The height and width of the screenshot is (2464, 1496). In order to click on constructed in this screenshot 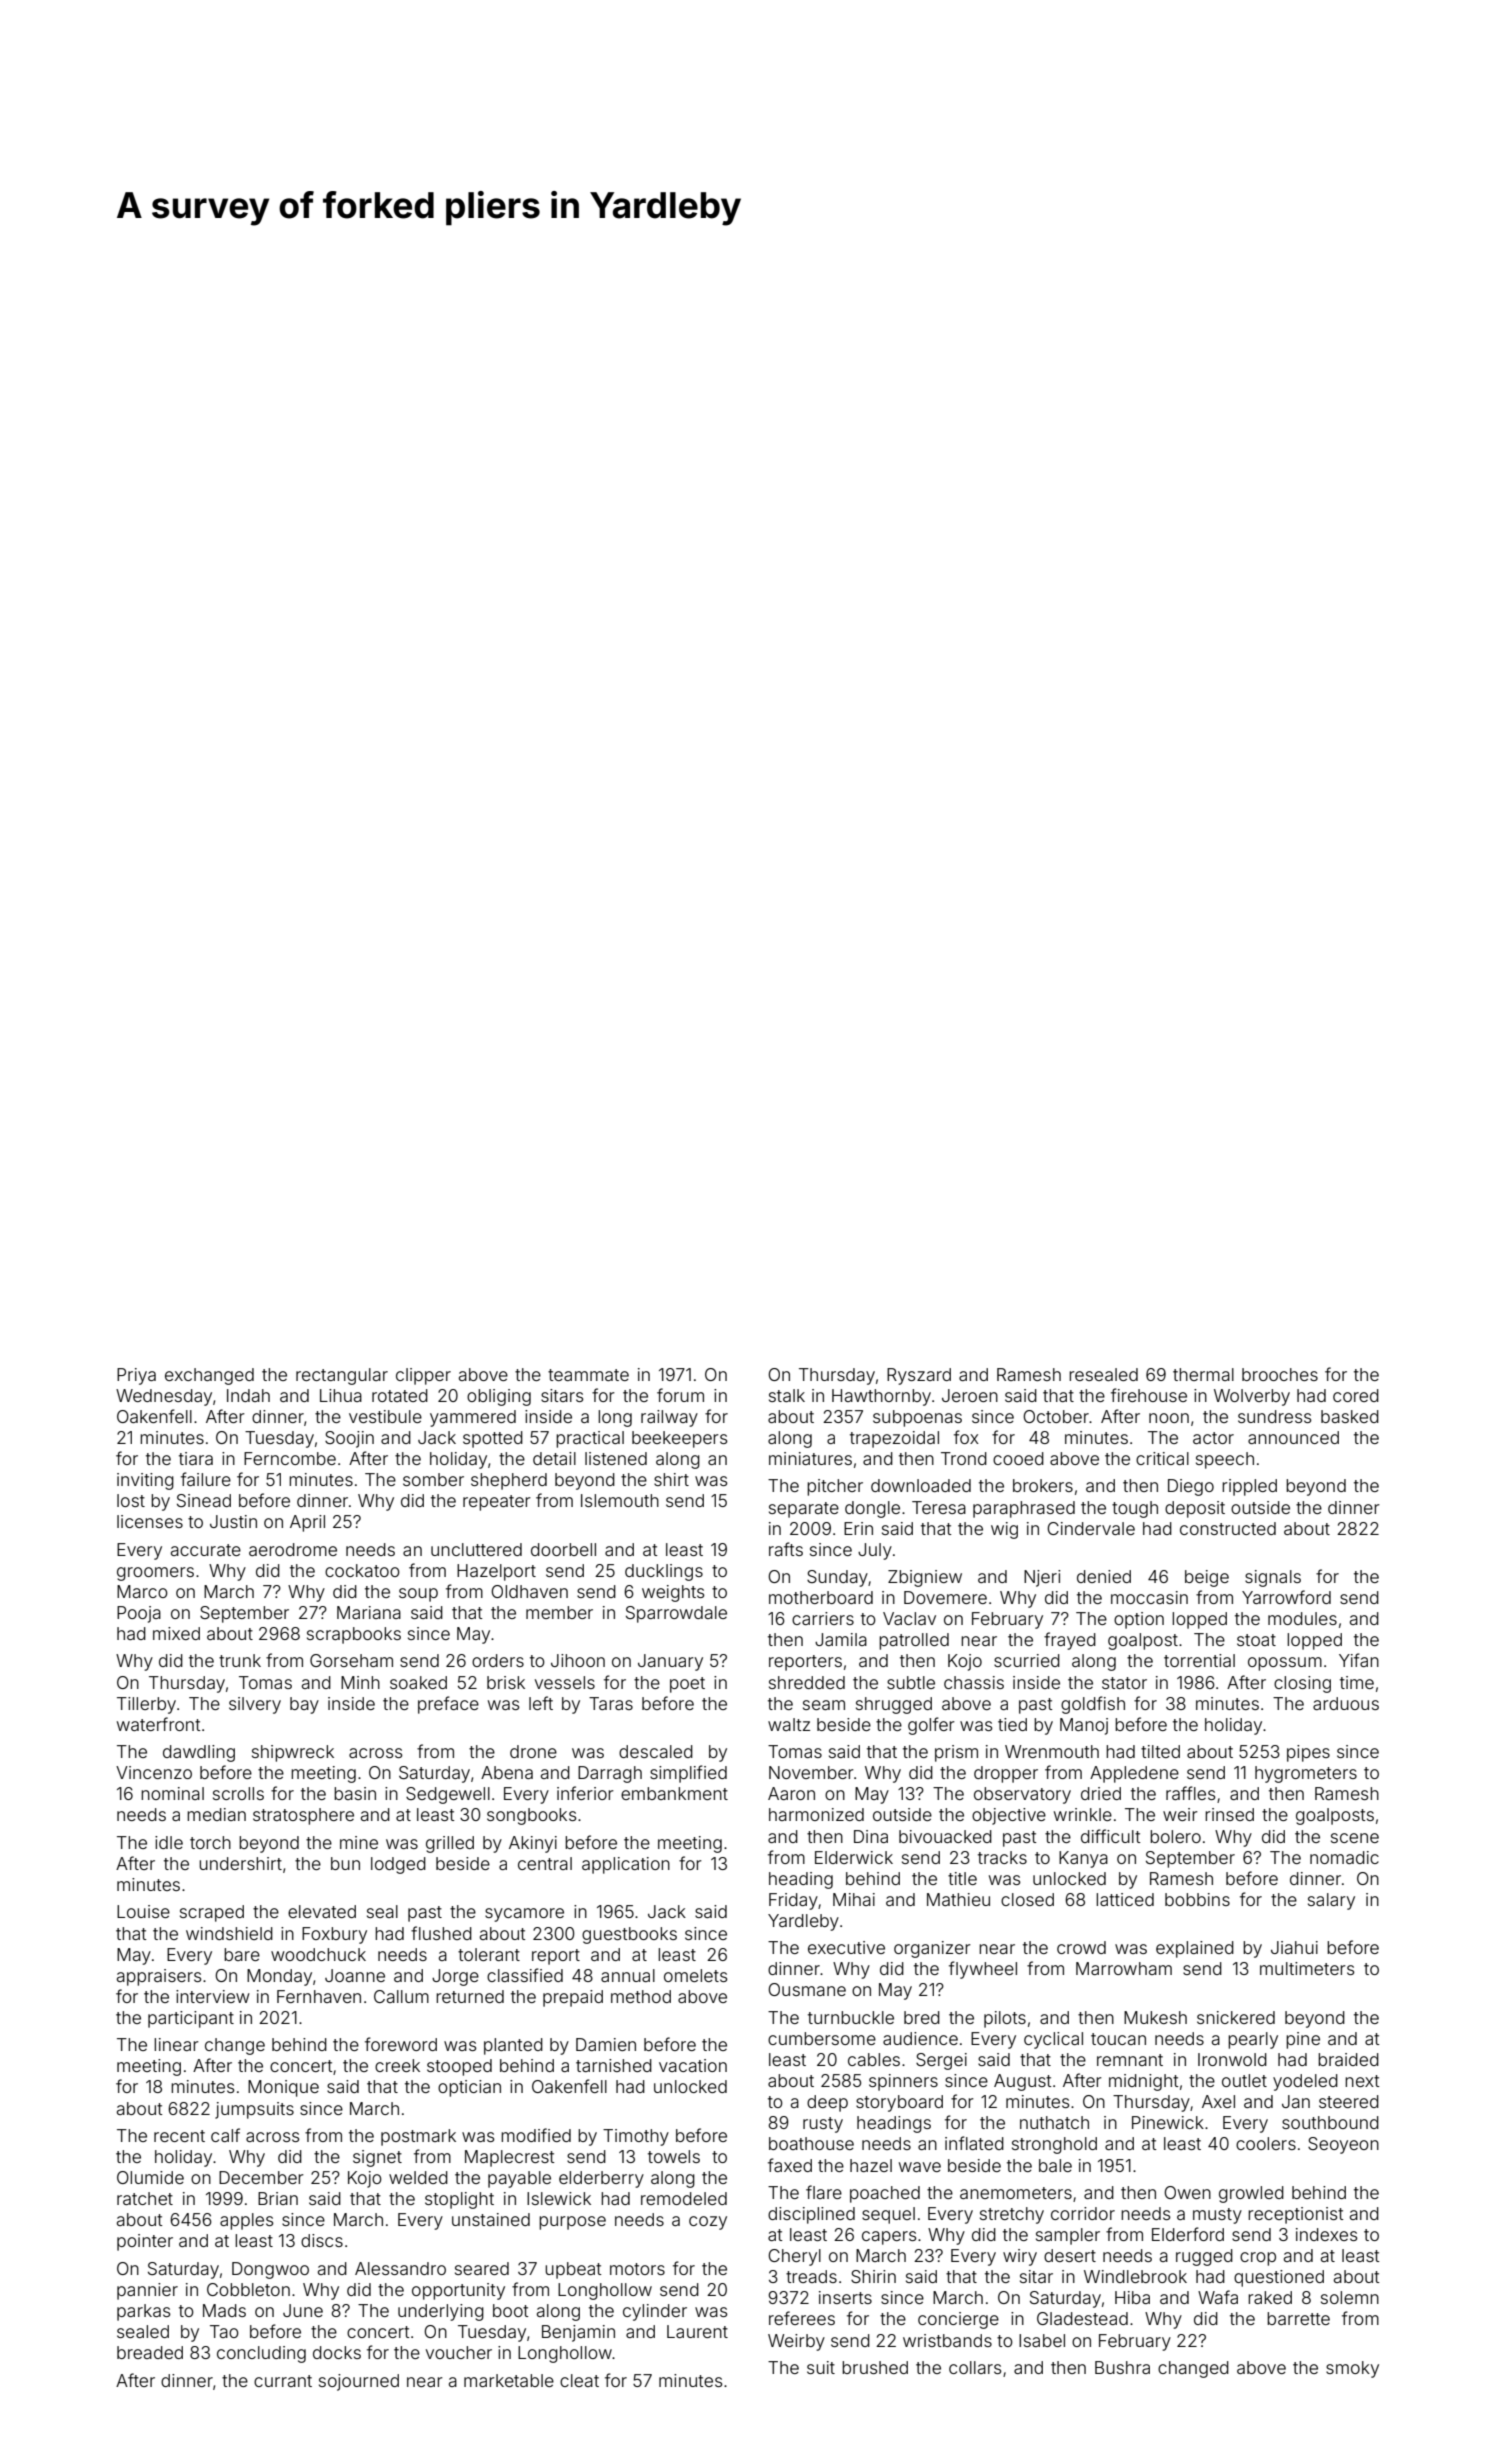, I will do `click(1228, 1528)`.
